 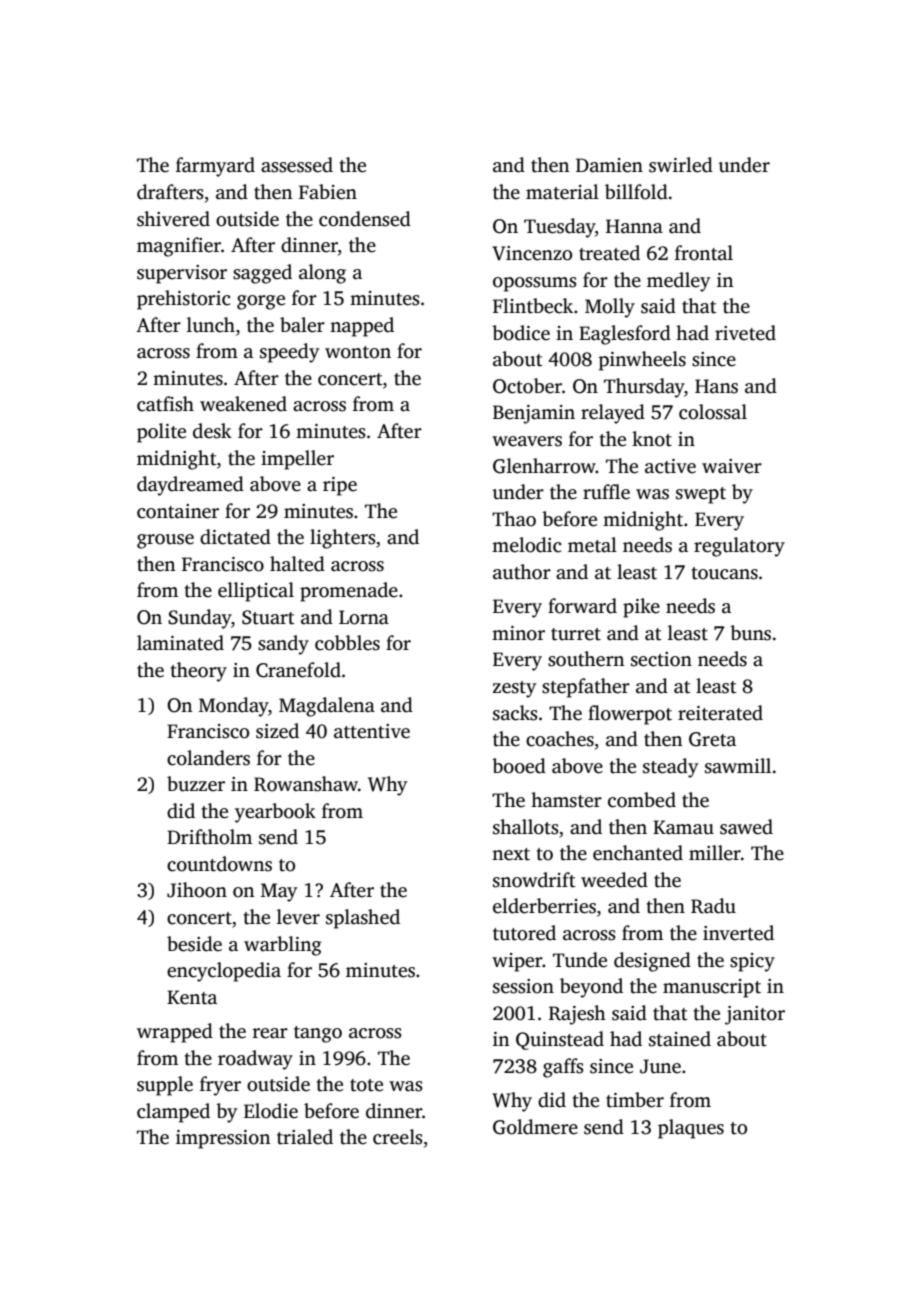 I want to click on next, so click(x=511, y=854).
